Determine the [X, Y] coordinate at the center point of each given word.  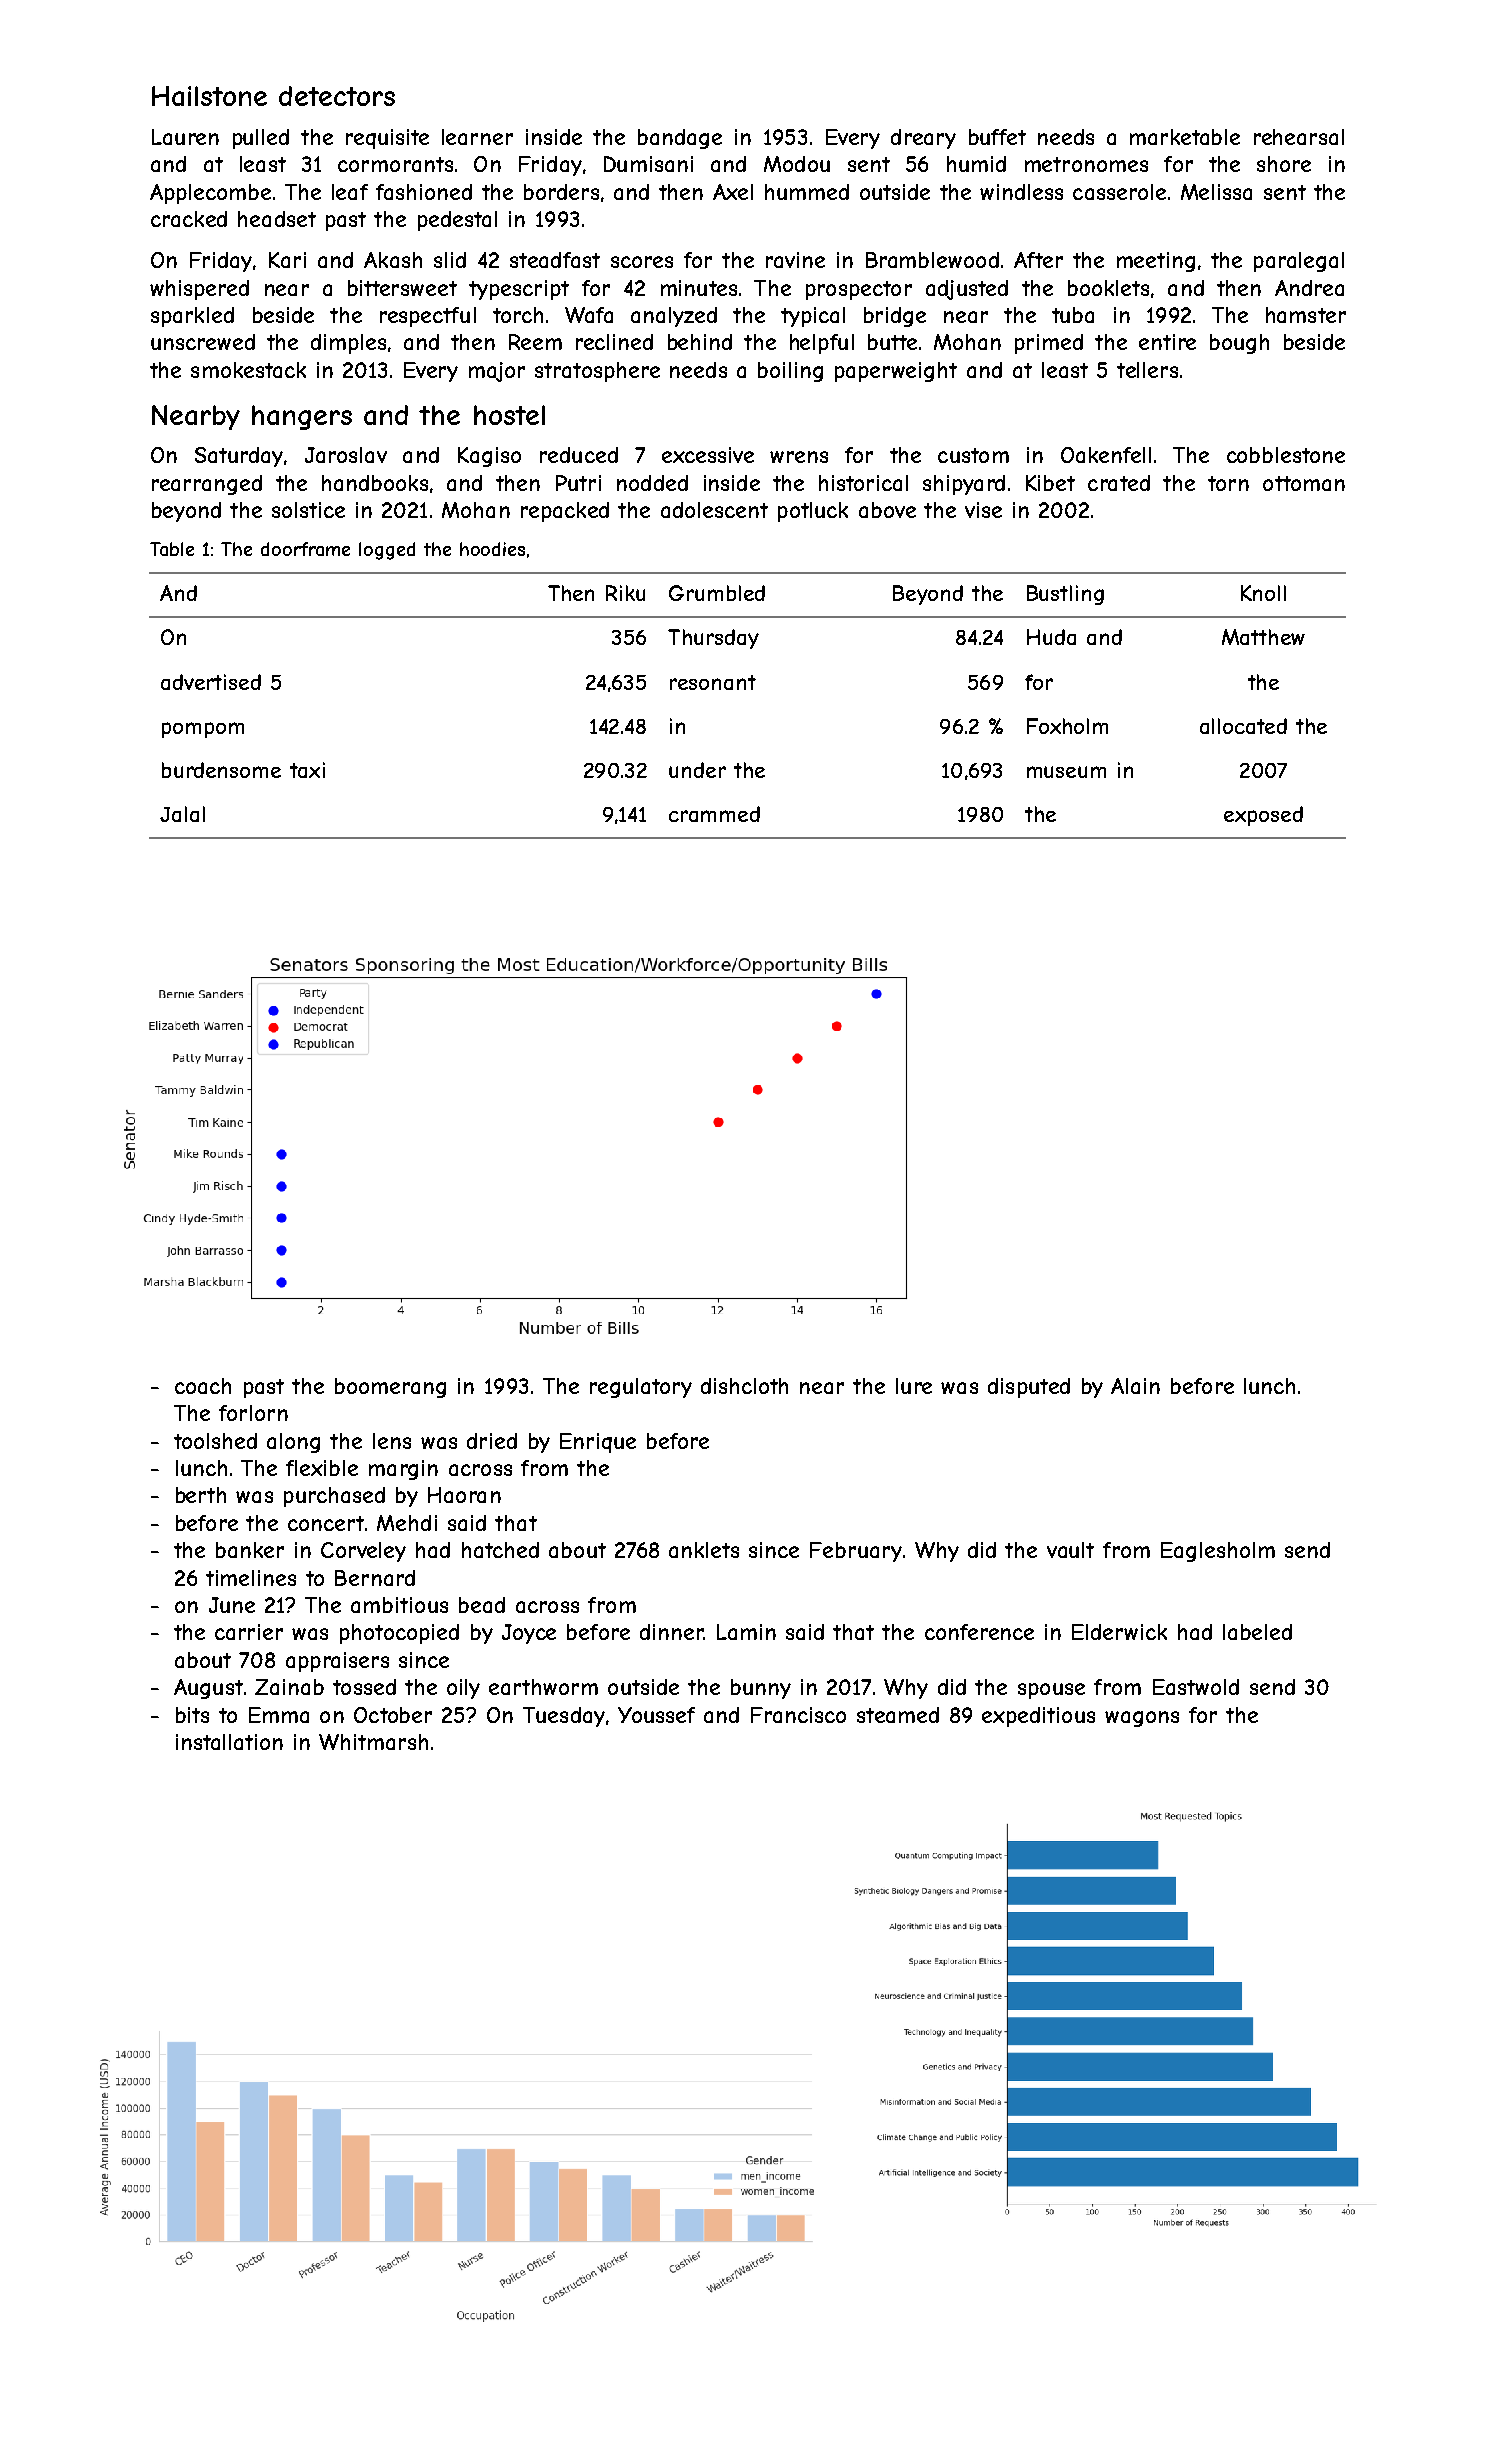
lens [392, 1441]
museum [1066, 772]
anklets [704, 1550]
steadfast [555, 260]
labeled [1257, 1632]
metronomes [1086, 164]
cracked [189, 219]
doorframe [305, 549]
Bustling [1065, 595]
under [697, 770]
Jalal [182, 814]
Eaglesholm [1218, 1552]
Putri [578, 483]
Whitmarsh [373, 1742]
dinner [672, 1632]
